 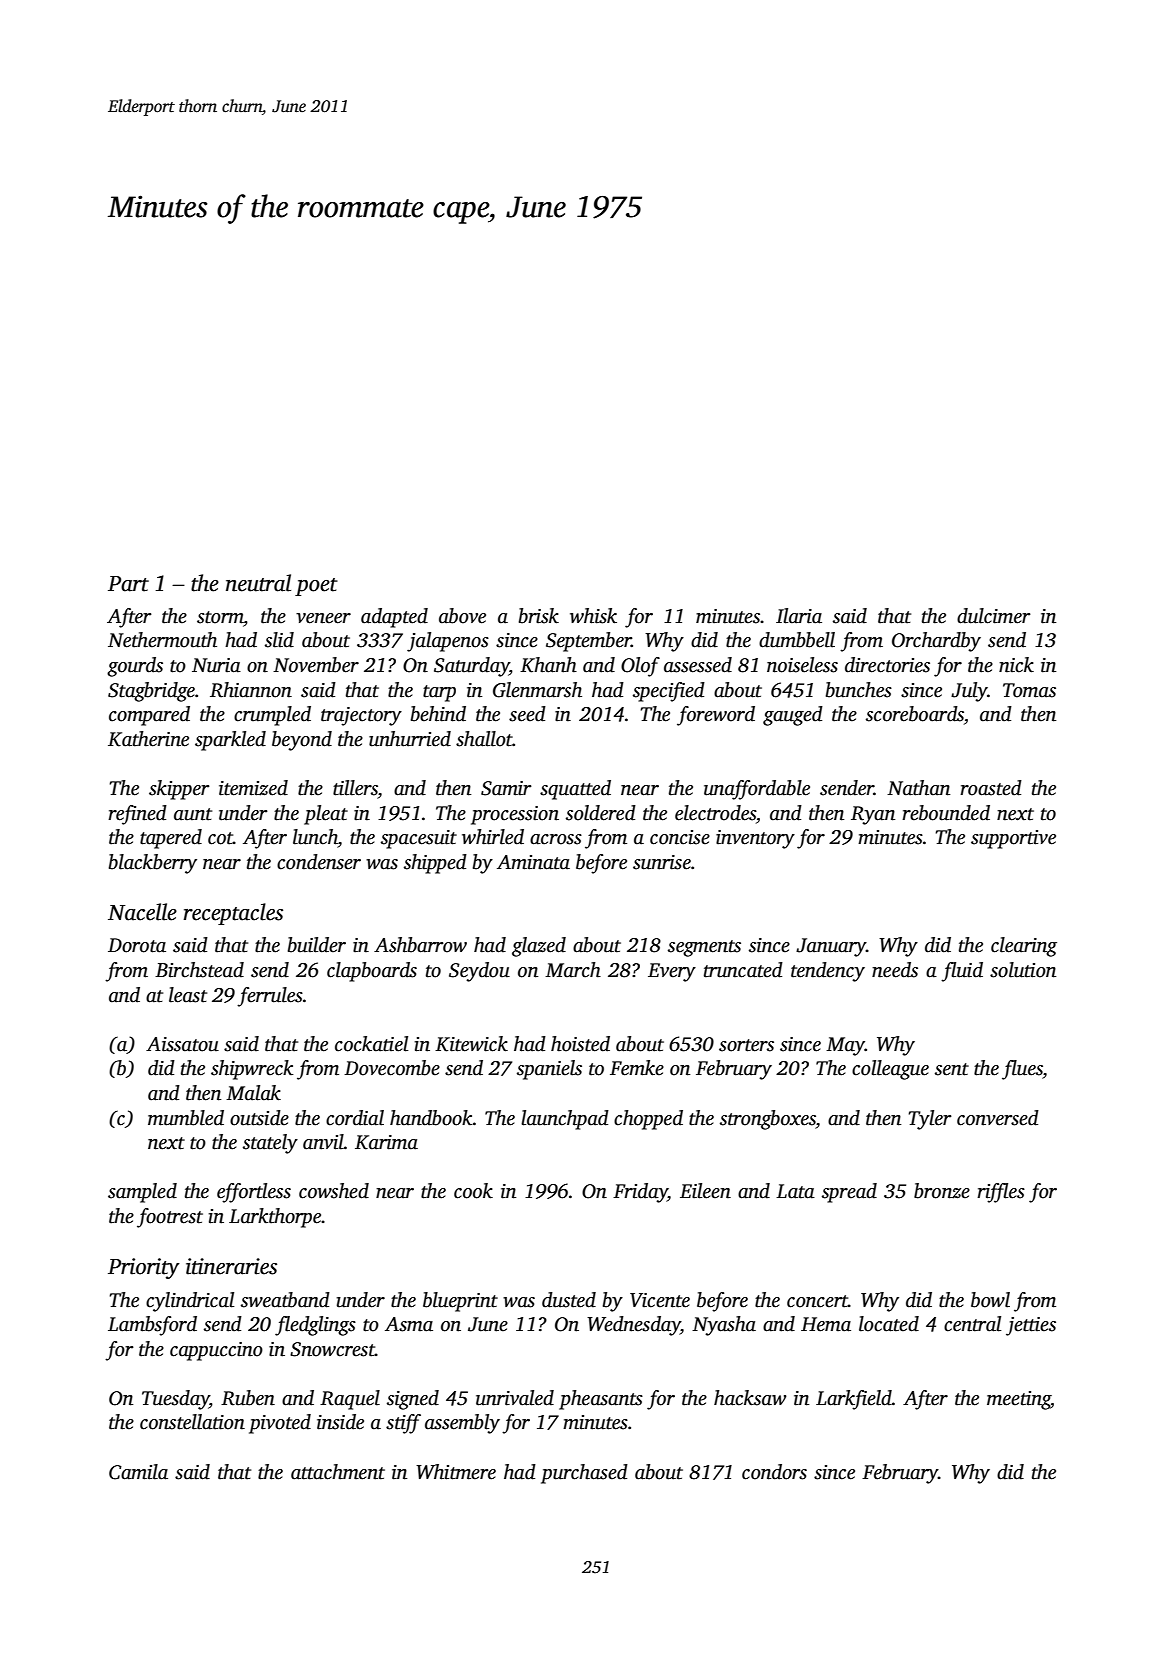 What do you see at coordinates (403, 1424) in the document?
I see `stiff` at bounding box center [403, 1424].
